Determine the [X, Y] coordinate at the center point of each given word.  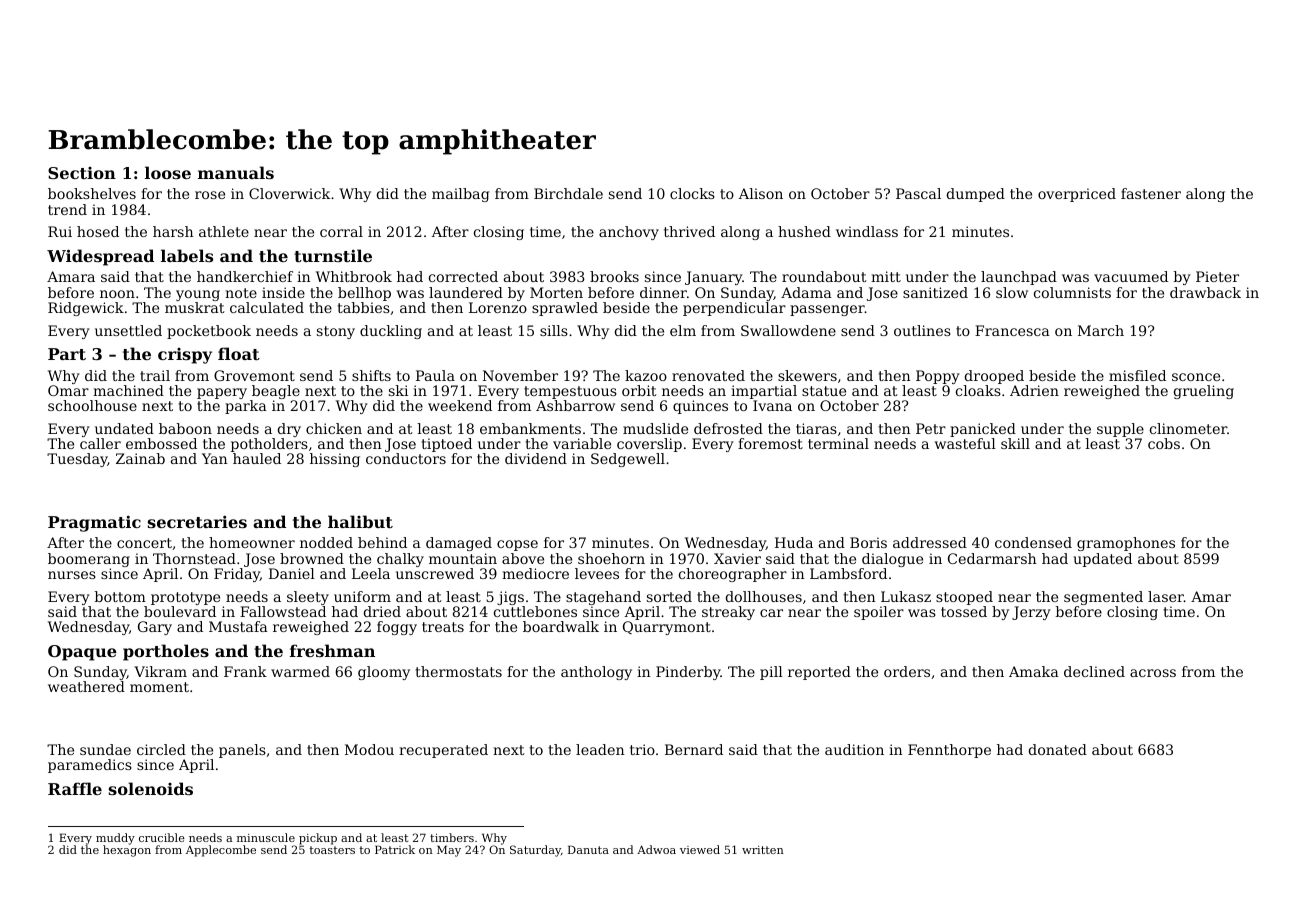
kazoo [646, 375]
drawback [1205, 292]
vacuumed [1131, 276]
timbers [452, 837]
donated [1058, 749]
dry [289, 430]
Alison [761, 193]
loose [168, 172]
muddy [115, 839]
